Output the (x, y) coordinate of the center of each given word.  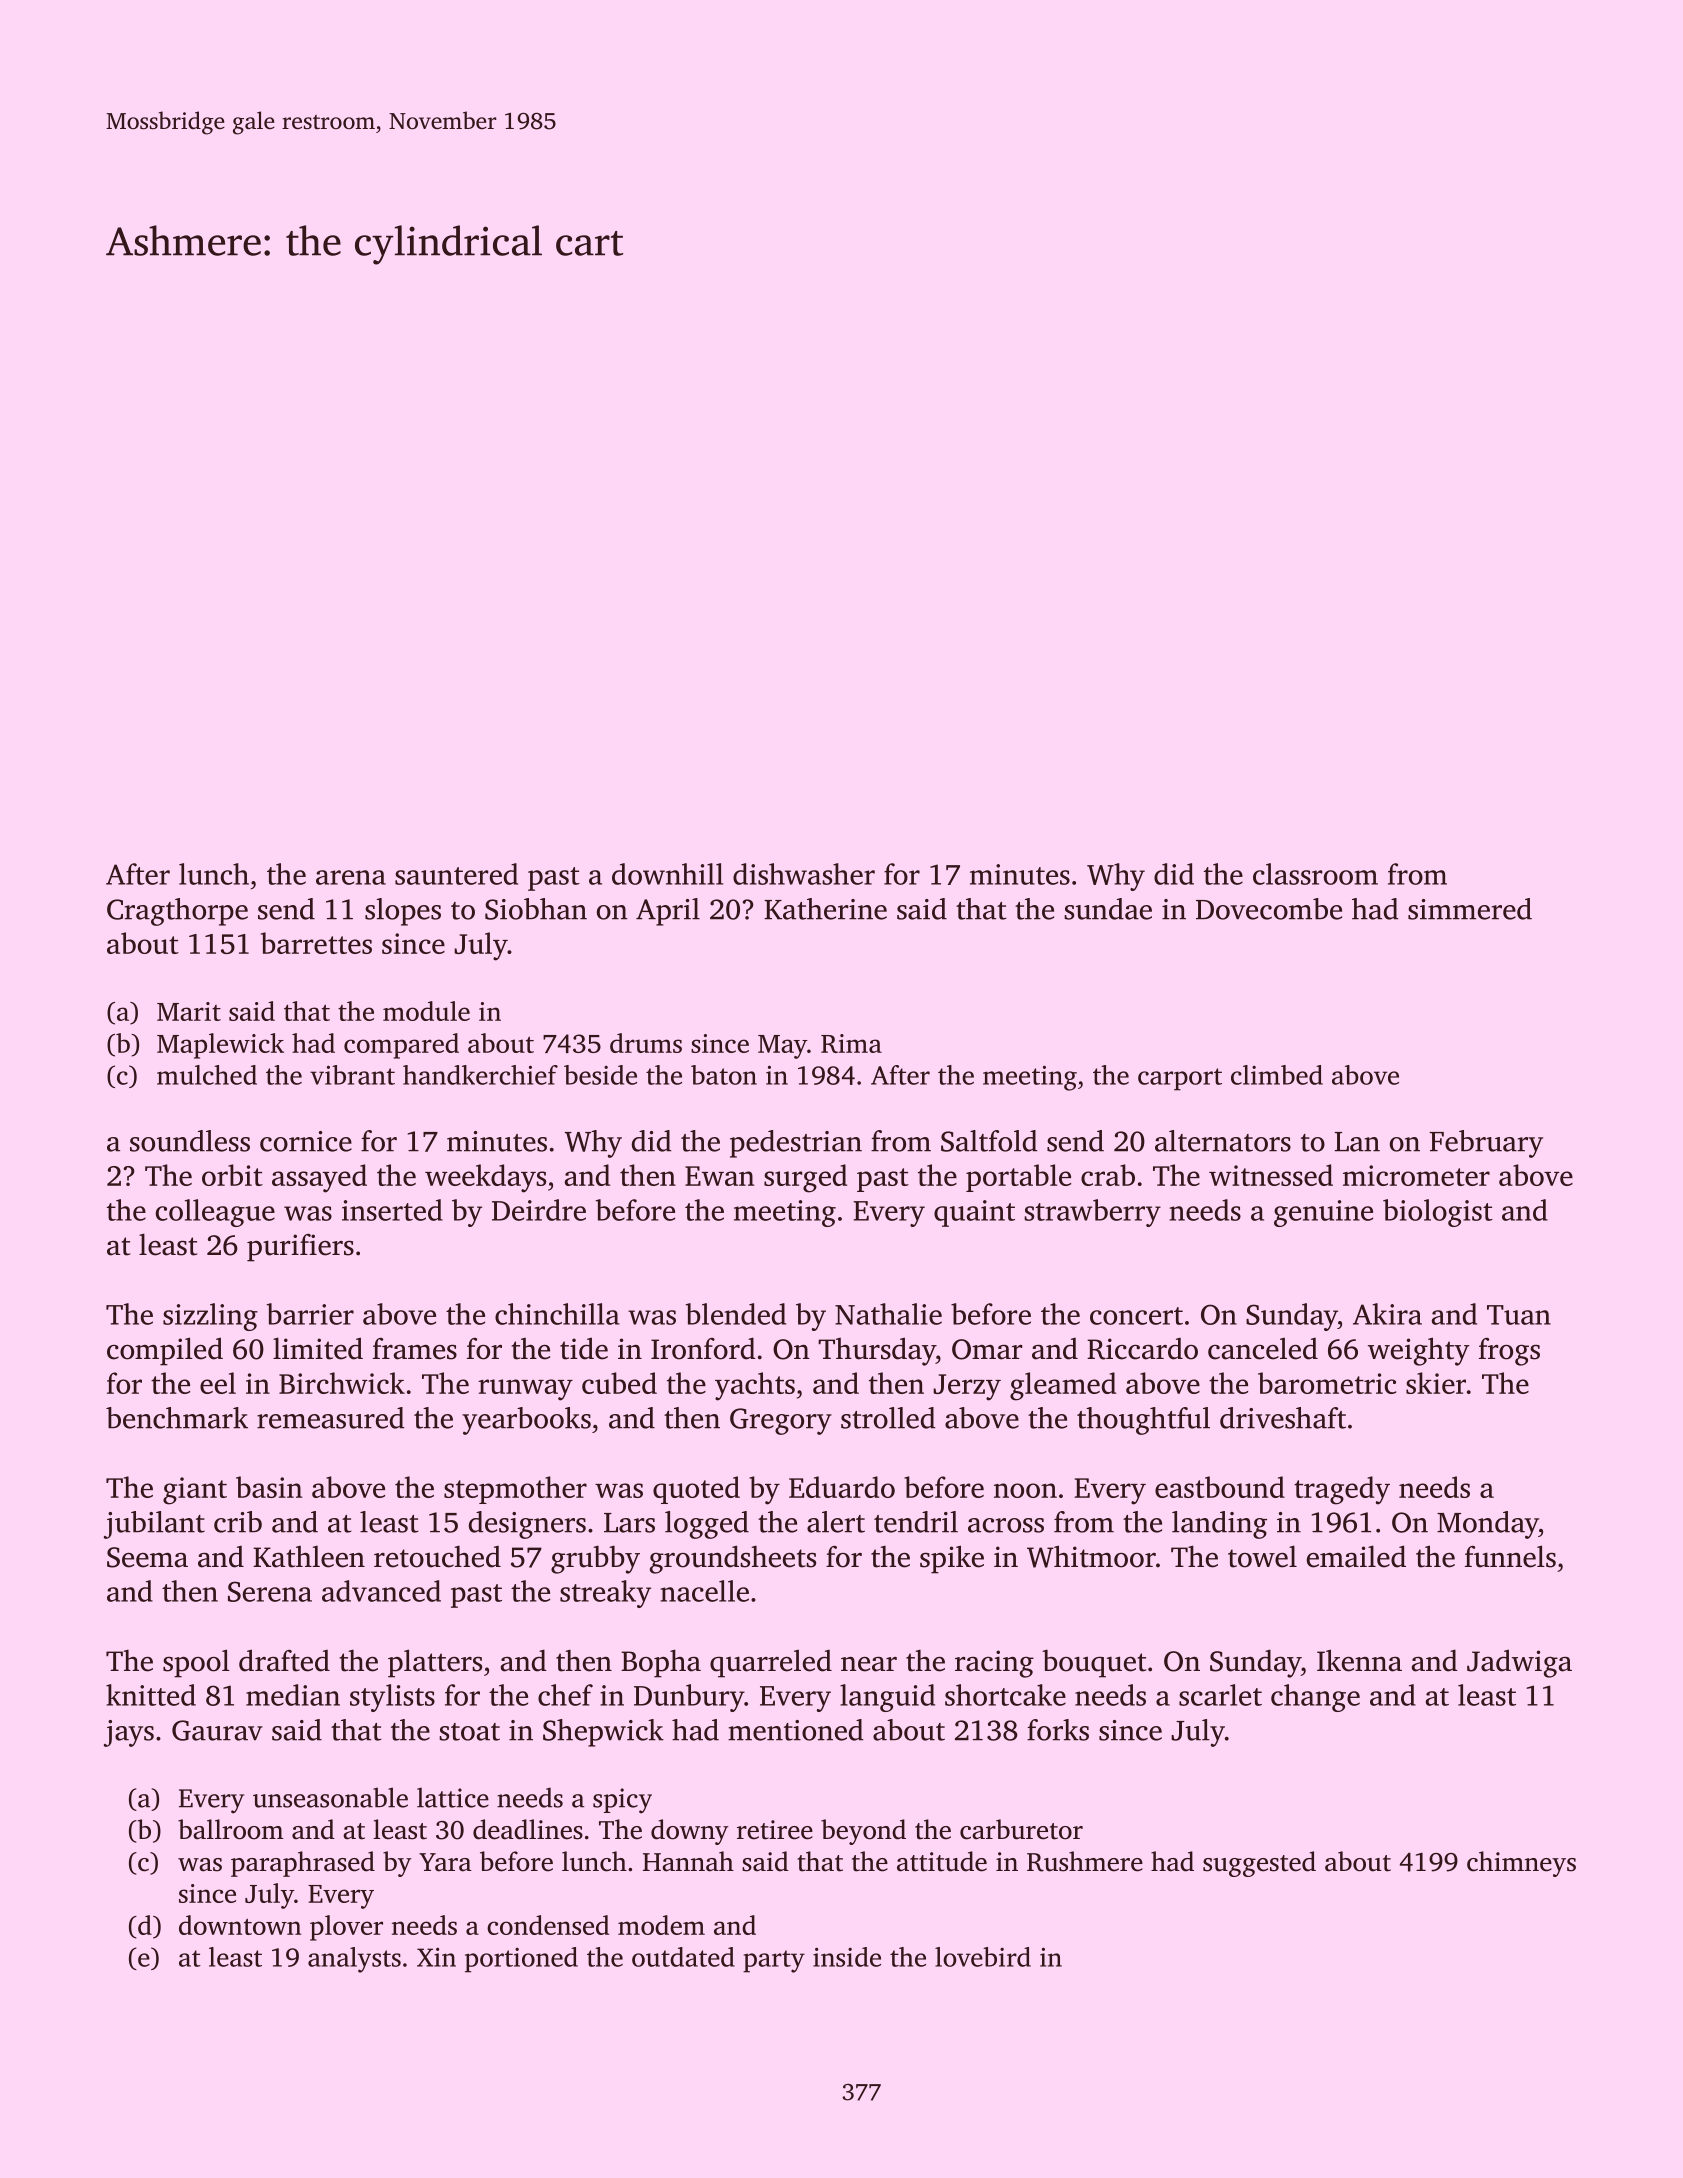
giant (195, 1491)
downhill (667, 874)
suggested (1259, 1864)
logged (707, 1525)
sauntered (456, 874)
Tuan (1519, 1315)
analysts (354, 1960)
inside (847, 1957)
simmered (1470, 909)
